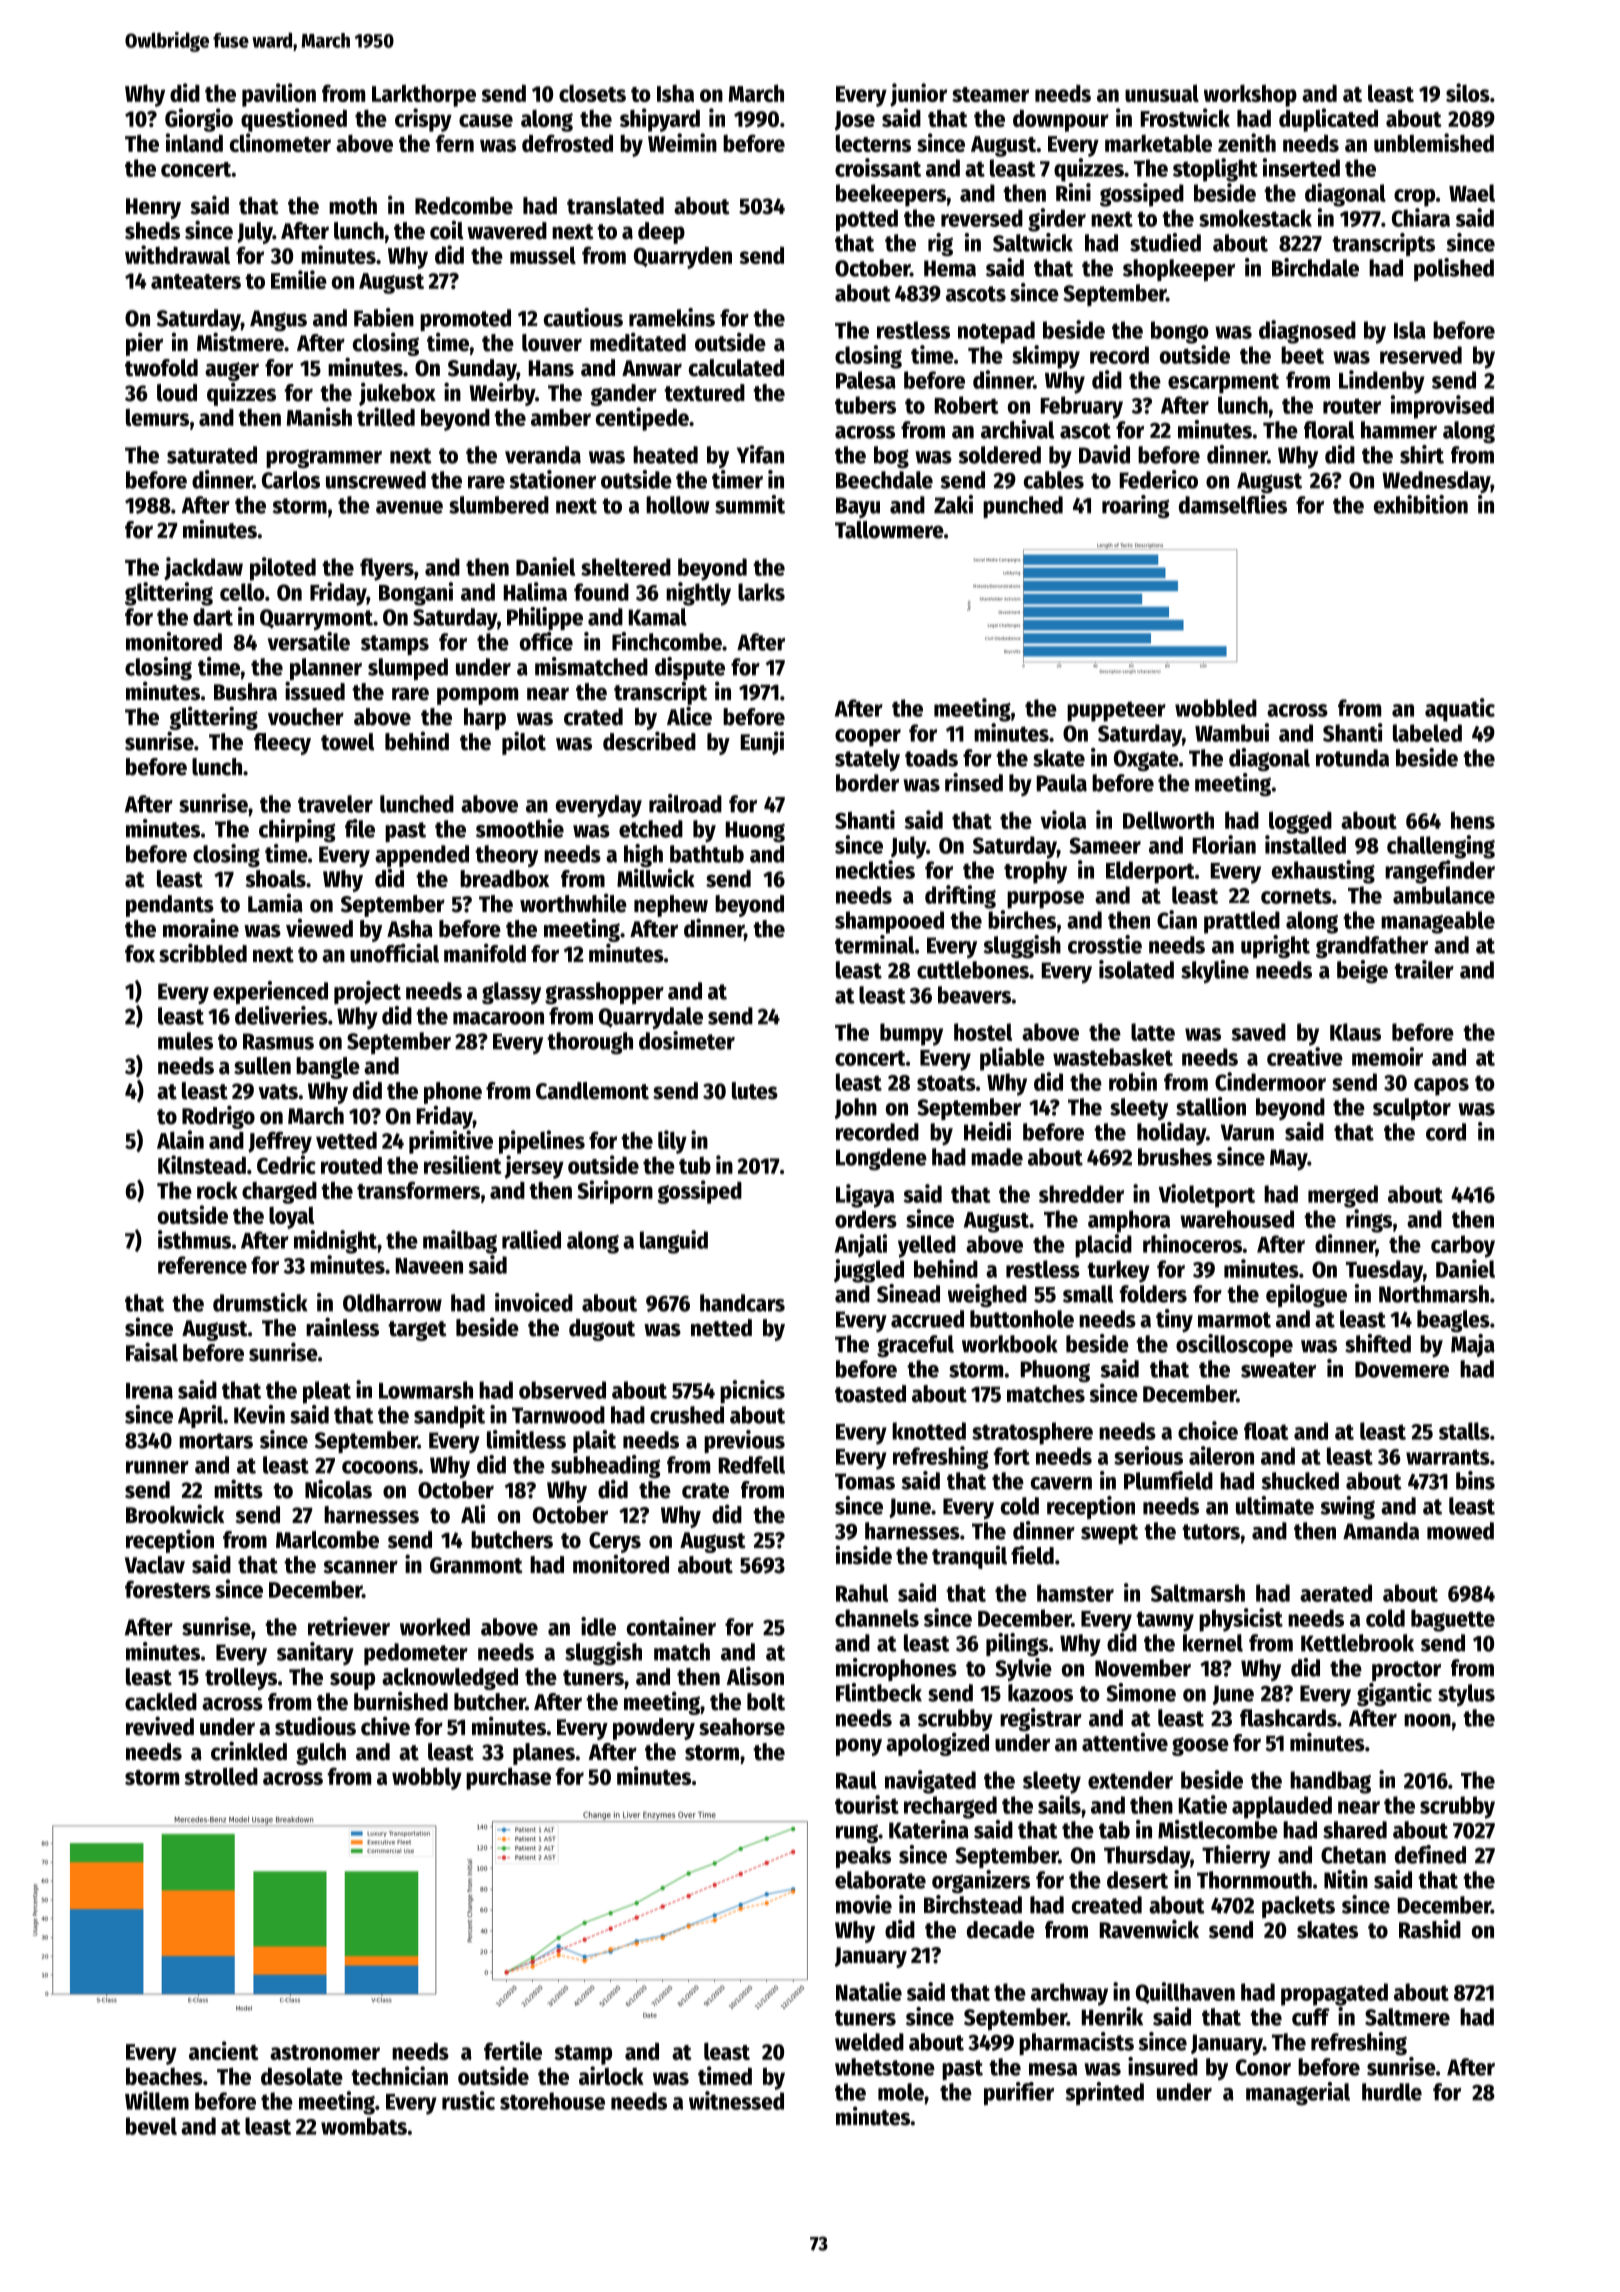  Describe the element at coordinates (157, 2100) in the document. I see `Willem` at that location.
